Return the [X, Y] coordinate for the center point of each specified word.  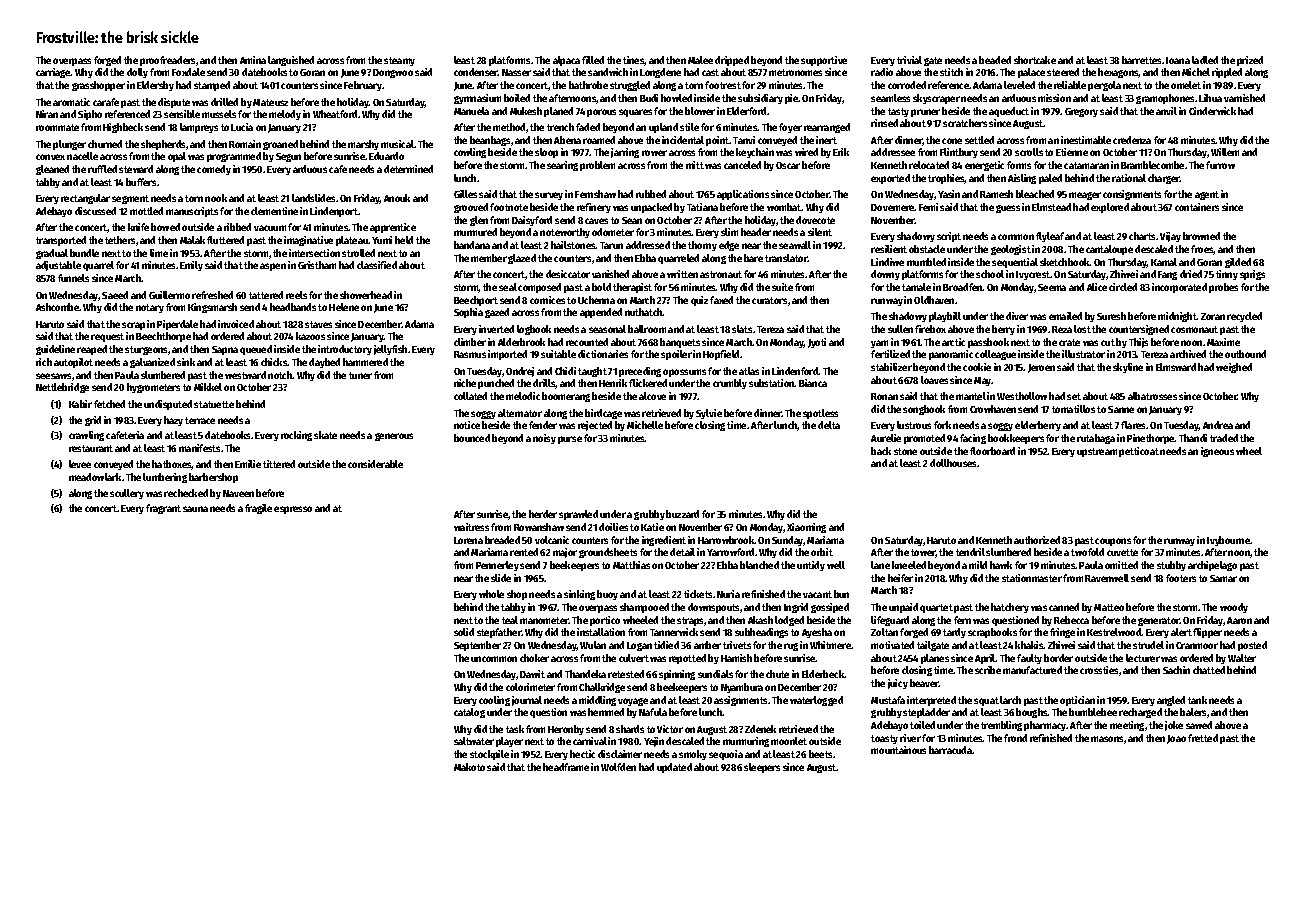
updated [674, 768]
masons [1107, 739]
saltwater [474, 741]
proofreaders [168, 61]
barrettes [1141, 60]
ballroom [647, 329]
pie [792, 99]
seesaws [53, 376]
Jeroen [1041, 368]
